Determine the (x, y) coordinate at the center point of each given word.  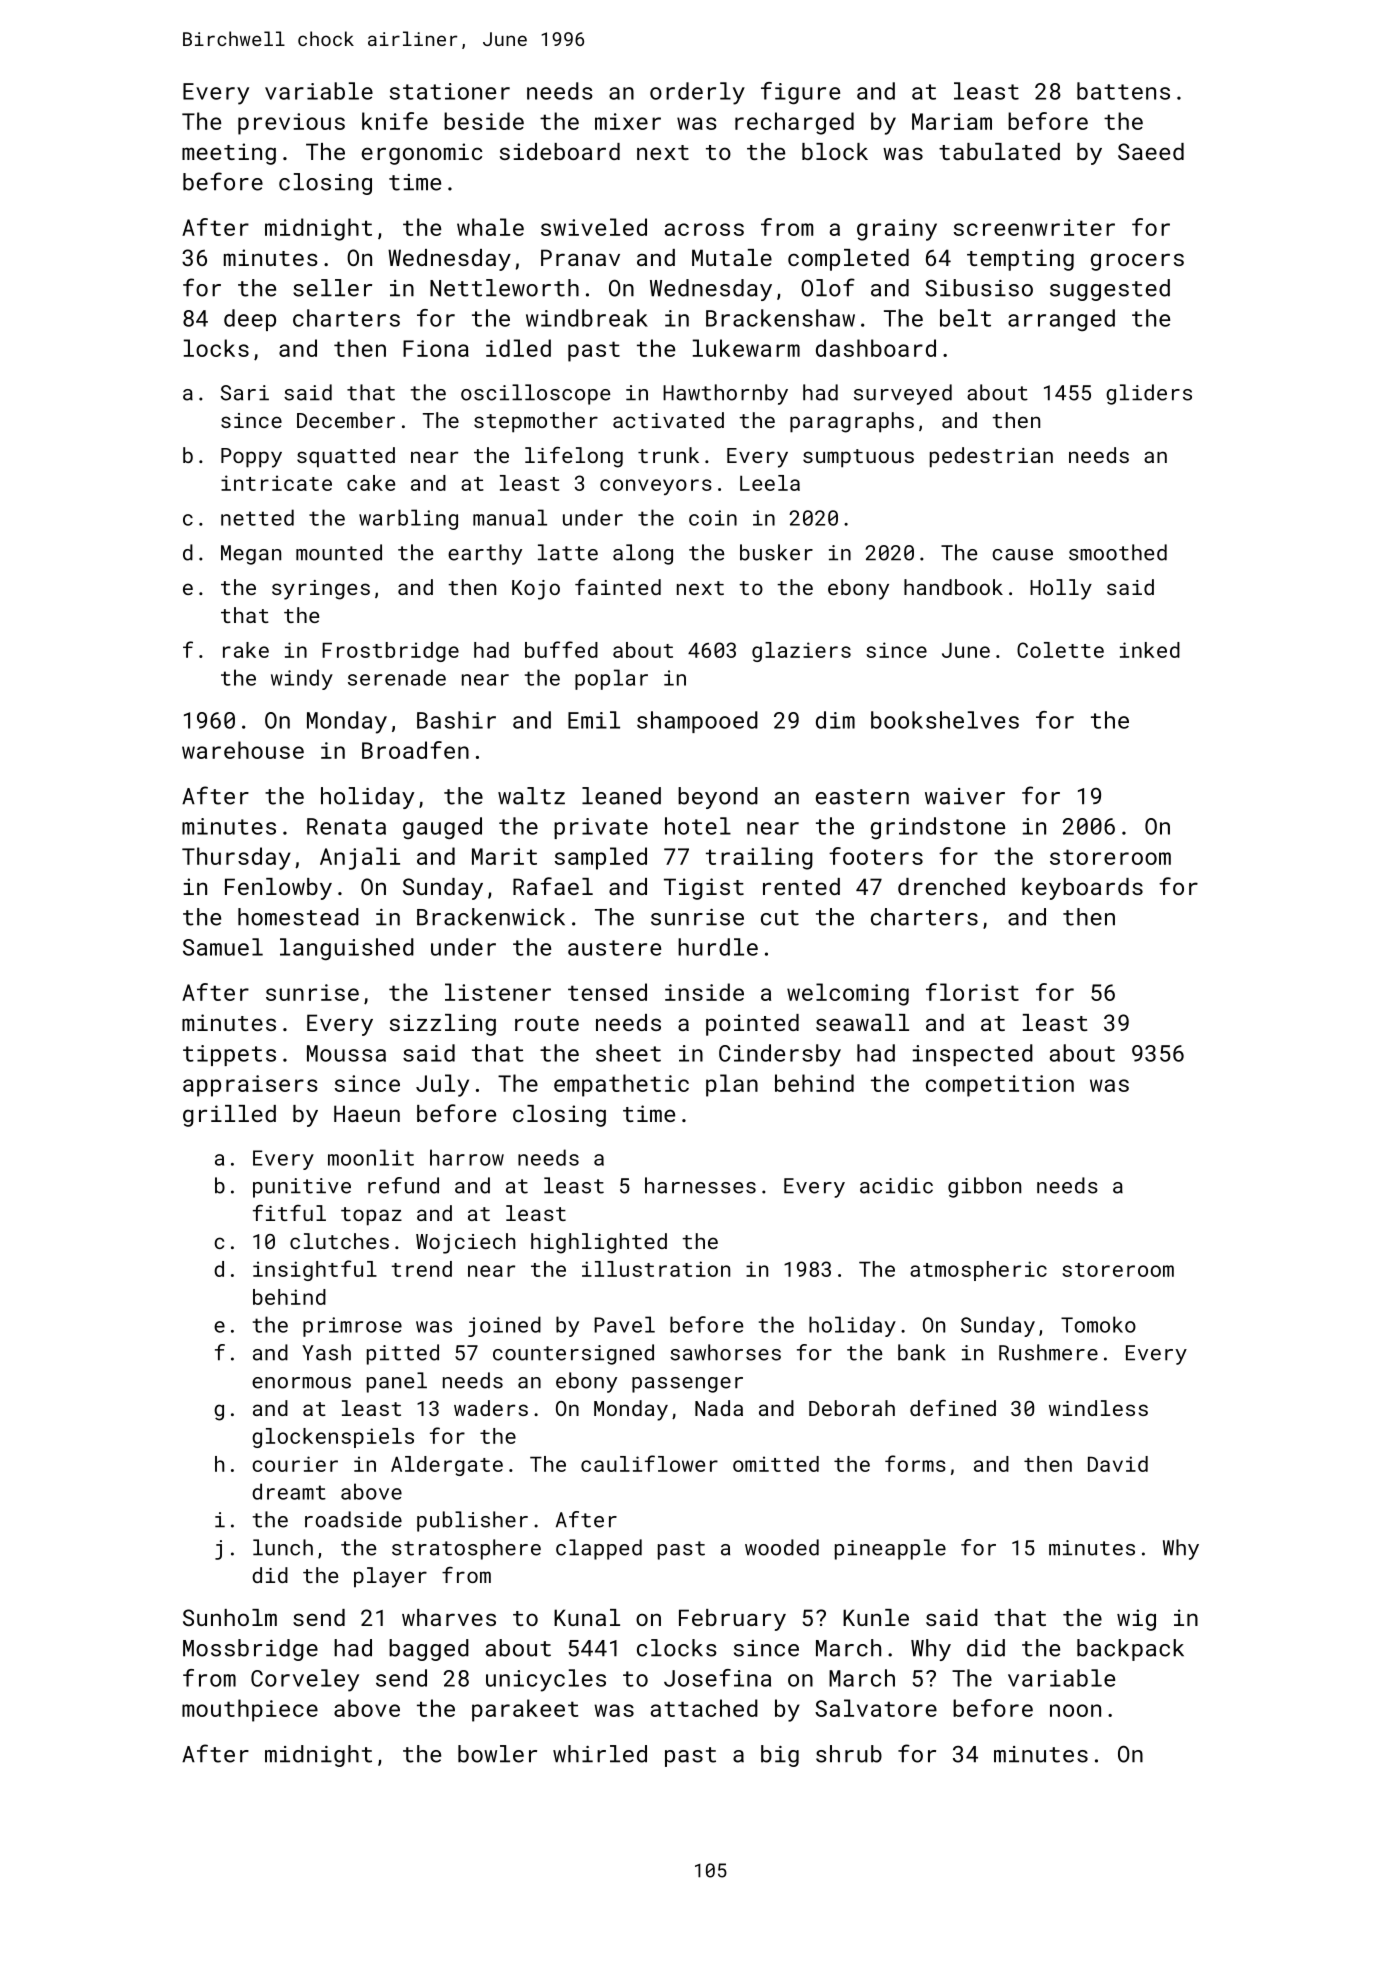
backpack (1130, 1650)
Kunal (587, 1617)
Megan (251, 555)
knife (395, 121)
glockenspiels (333, 1438)
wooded (782, 1547)
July (442, 1085)
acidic (896, 1185)
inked (1150, 650)
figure (800, 93)
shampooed (697, 722)
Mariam (952, 121)
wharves (449, 1617)
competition (1000, 1086)
